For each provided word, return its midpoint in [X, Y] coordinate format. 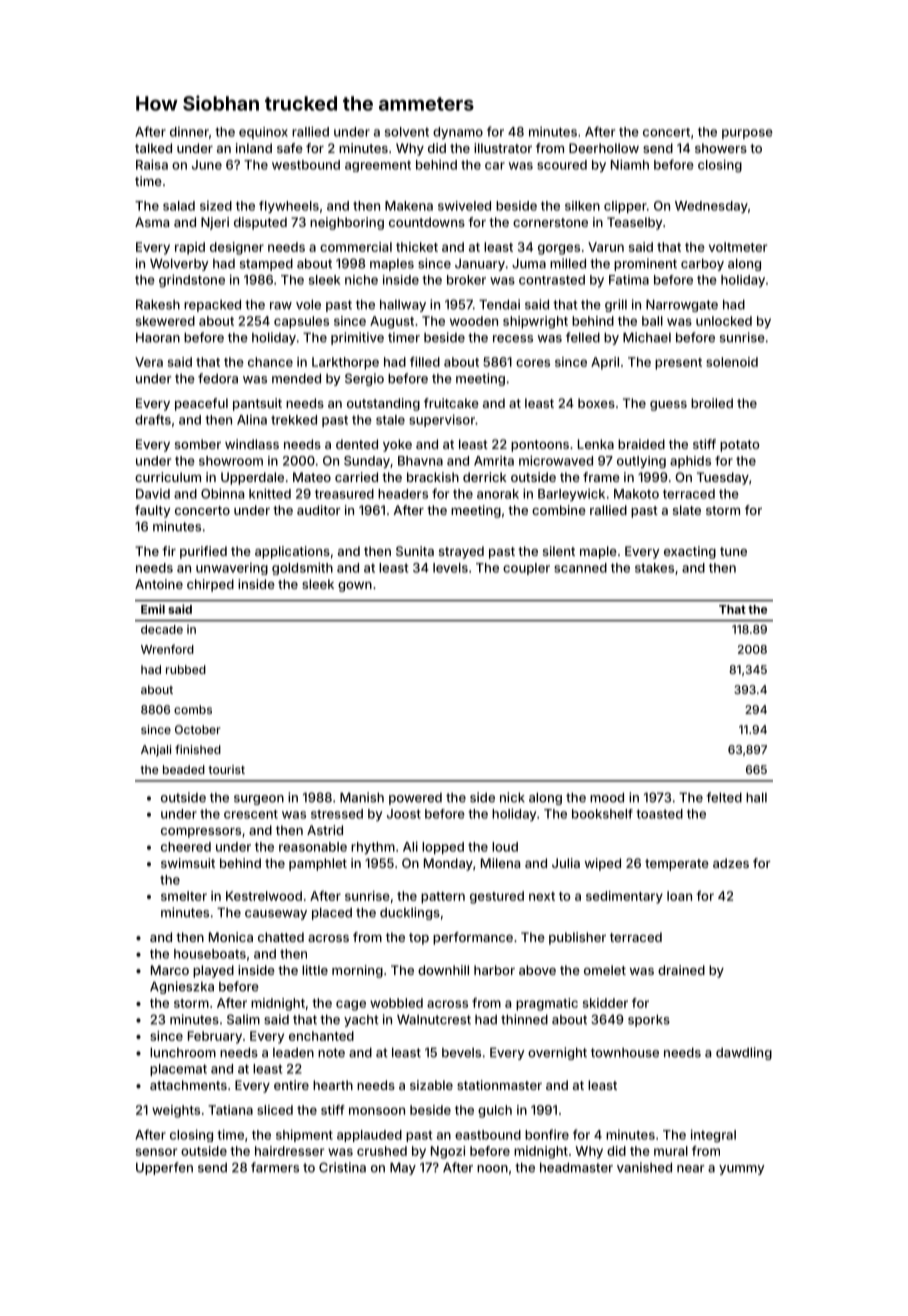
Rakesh [158, 304]
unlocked [724, 321]
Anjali [156, 751]
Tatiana [230, 1110]
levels [450, 568]
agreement [378, 166]
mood [607, 797]
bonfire [547, 1134]
